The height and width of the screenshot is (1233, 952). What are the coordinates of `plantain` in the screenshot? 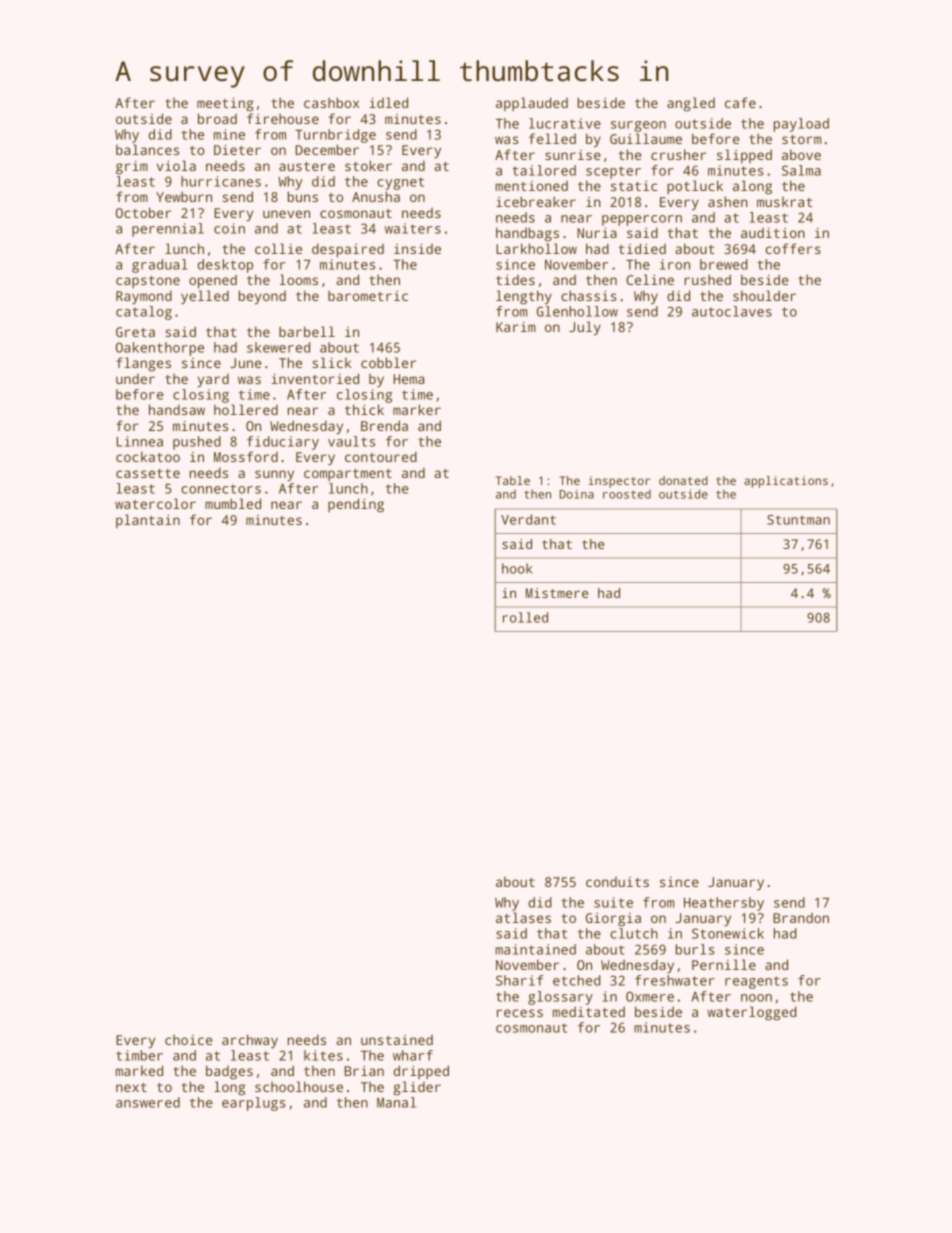 It's located at (148, 521).
